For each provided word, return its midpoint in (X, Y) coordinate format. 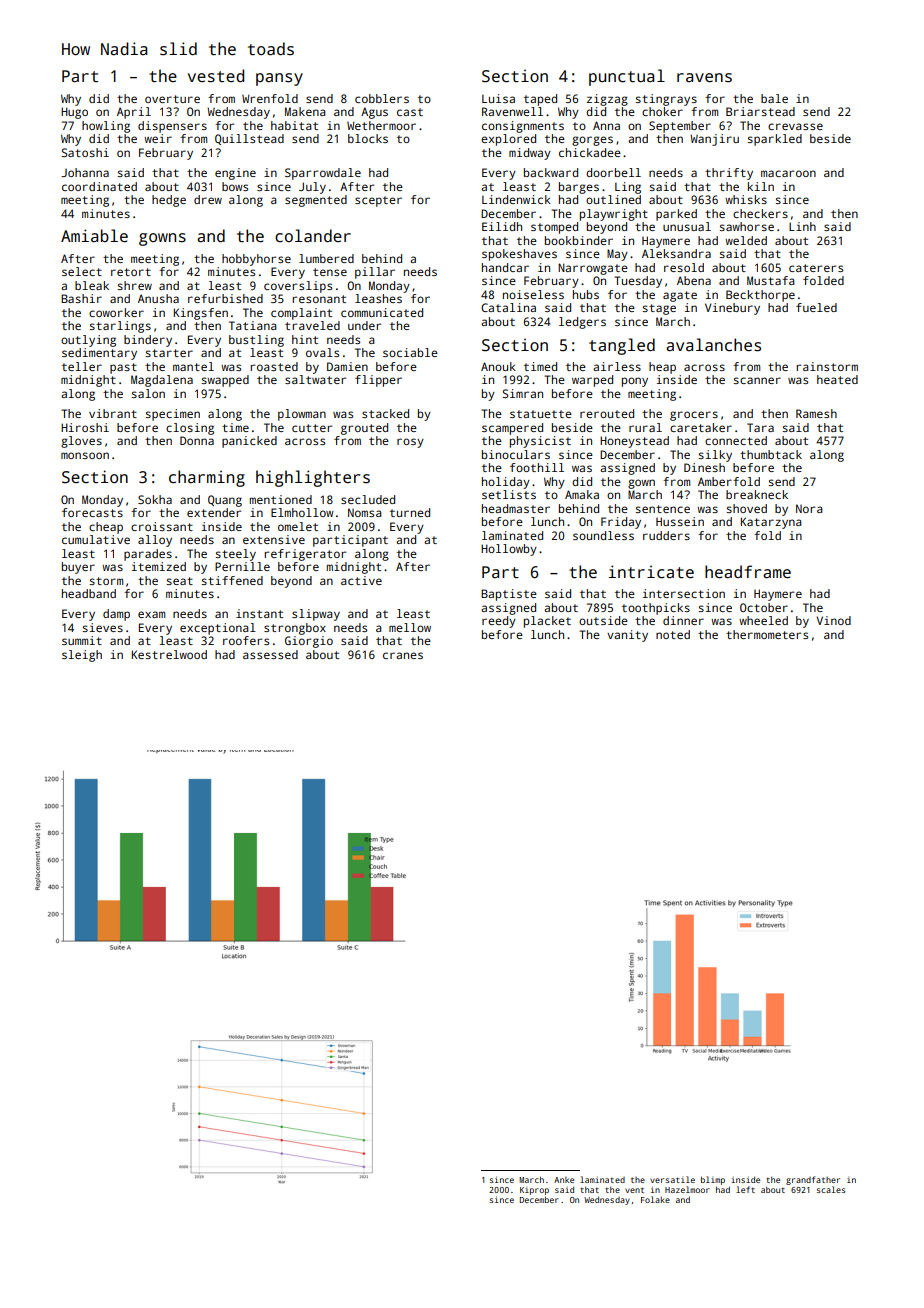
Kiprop (534, 1191)
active (361, 580)
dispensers (172, 127)
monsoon (85, 455)
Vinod (833, 620)
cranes (403, 655)
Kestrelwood (169, 654)
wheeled (763, 620)
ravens (704, 78)
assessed (270, 654)
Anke (564, 1180)
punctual (627, 77)
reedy (499, 622)
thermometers (767, 634)
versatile (672, 1179)
